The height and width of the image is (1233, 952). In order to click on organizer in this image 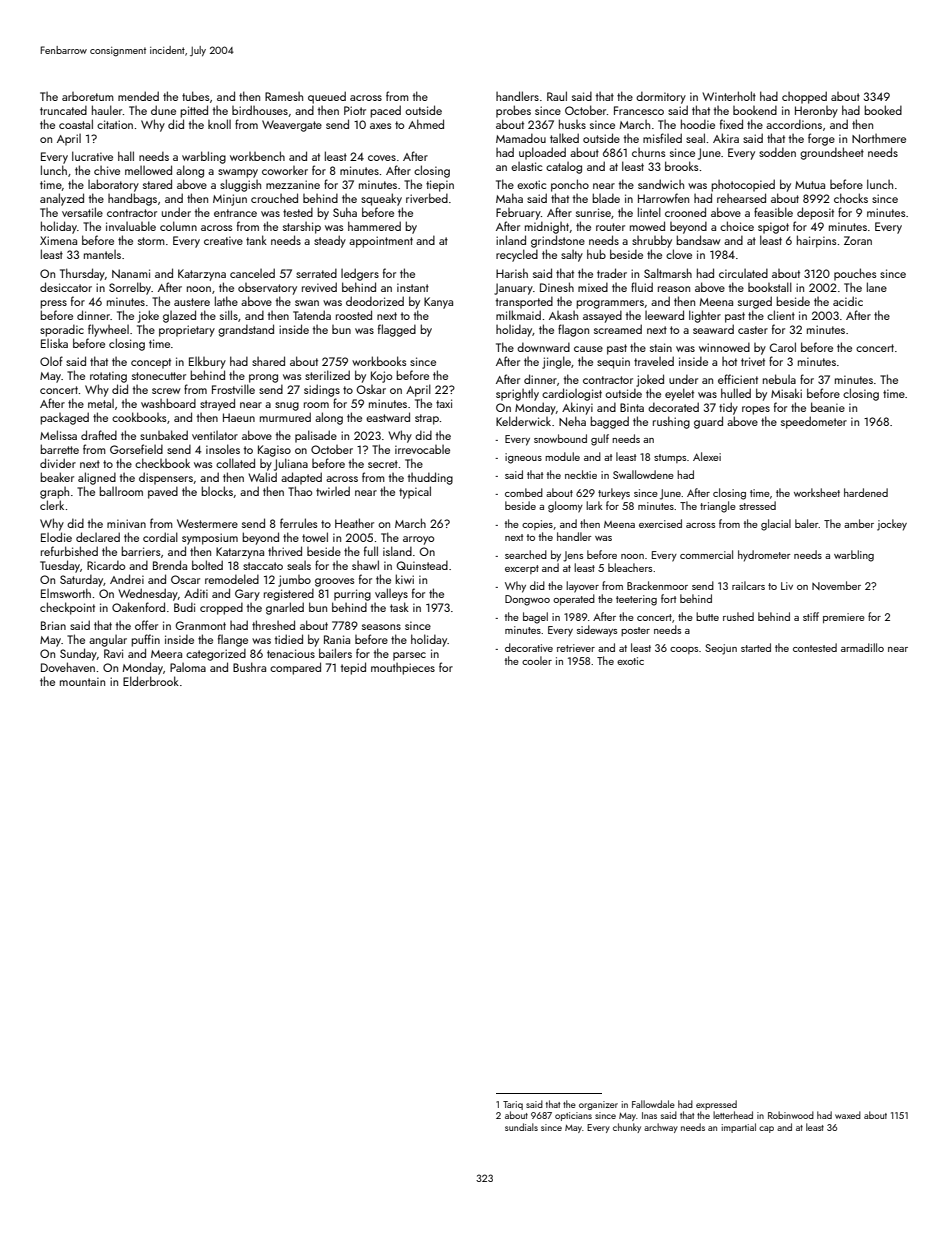, I will do `click(598, 1105)`.
